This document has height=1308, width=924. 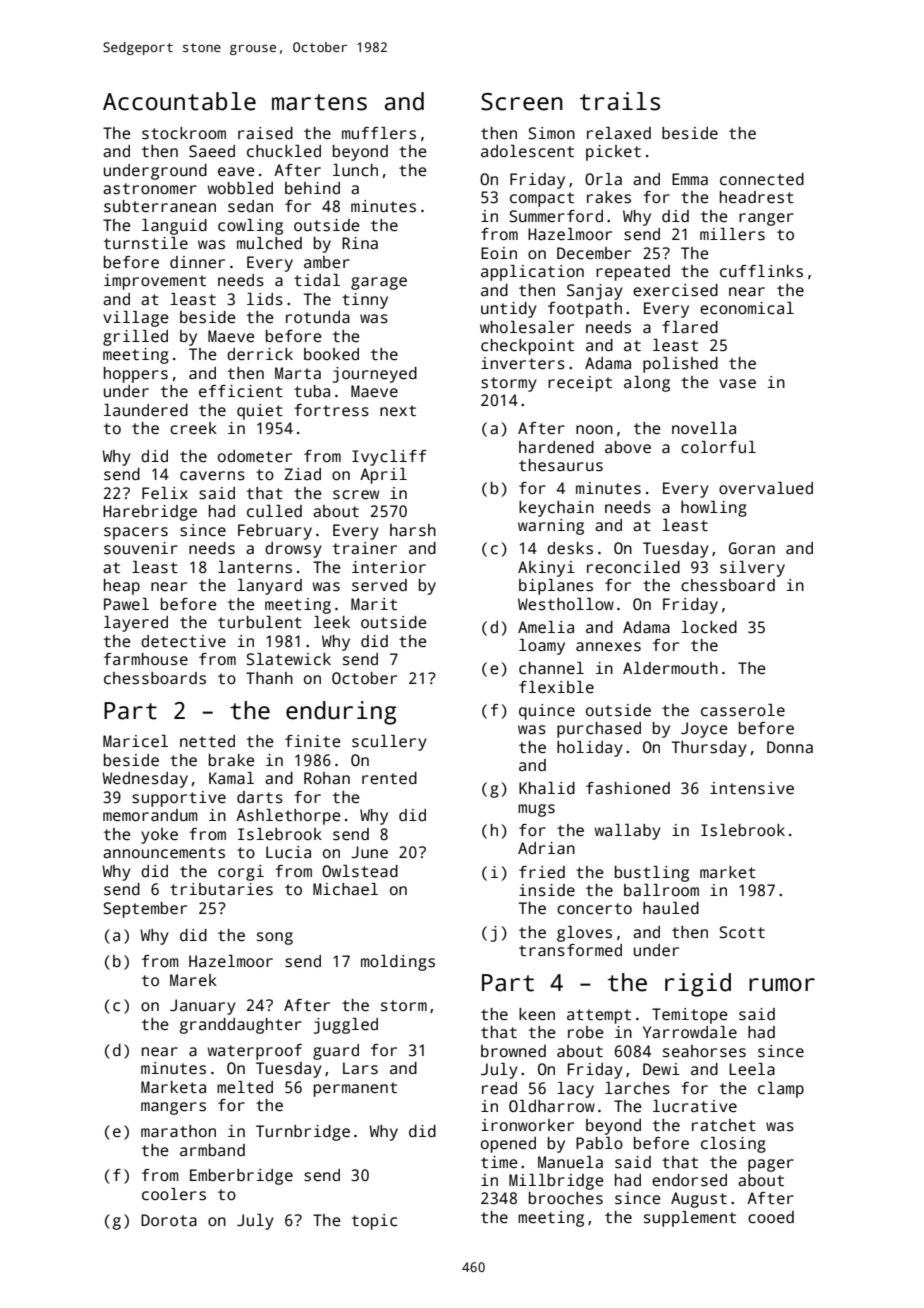 What do you see at coordinates (374, 604) in the document?
I see `Marit` at bounding box center [374, 604].
